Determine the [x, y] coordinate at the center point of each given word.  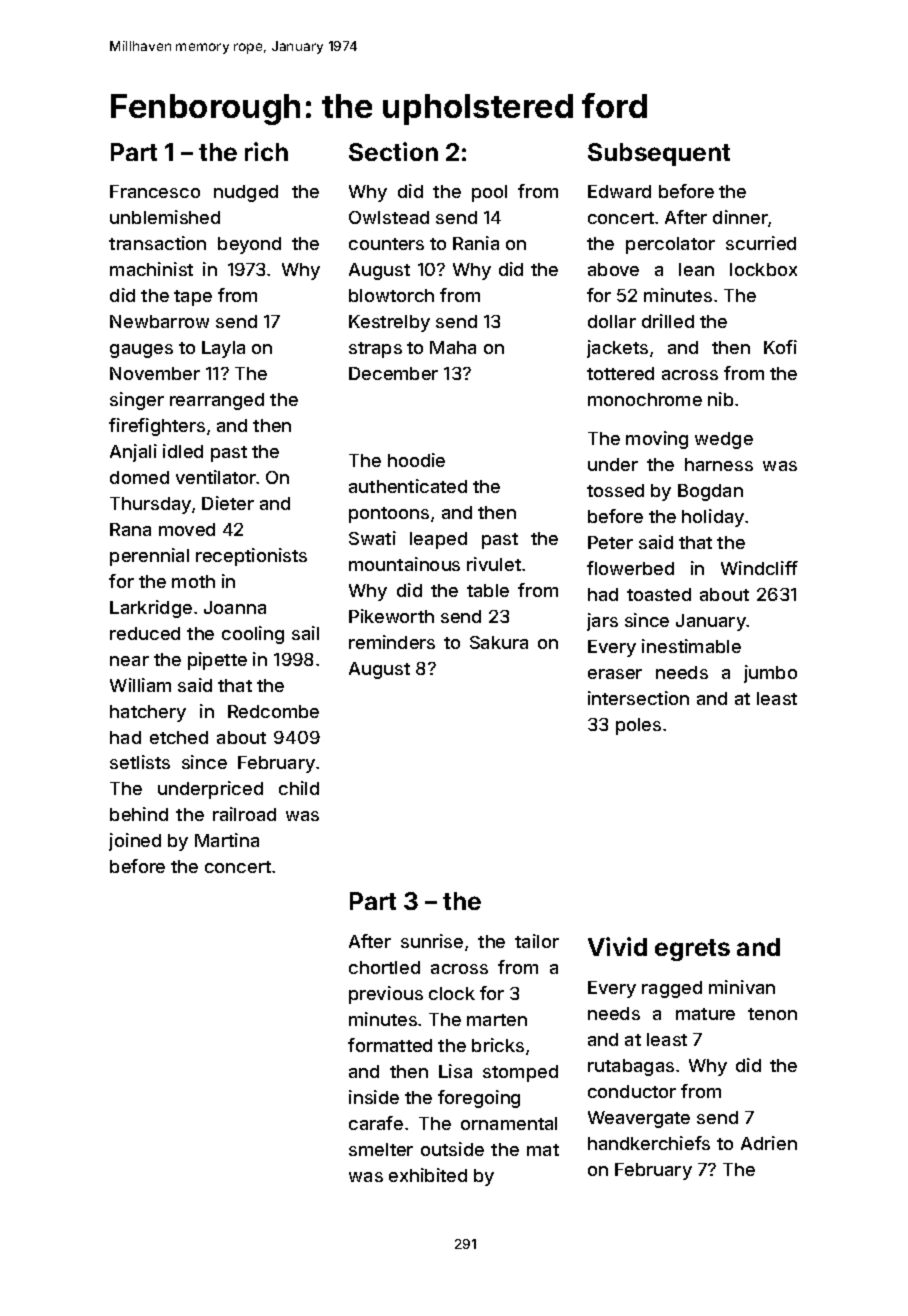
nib [720, 399]
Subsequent [659, 154]
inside [374, 1097]
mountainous [404, 564]
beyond [249, 245]
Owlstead [389, 217]
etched [179, 737]
